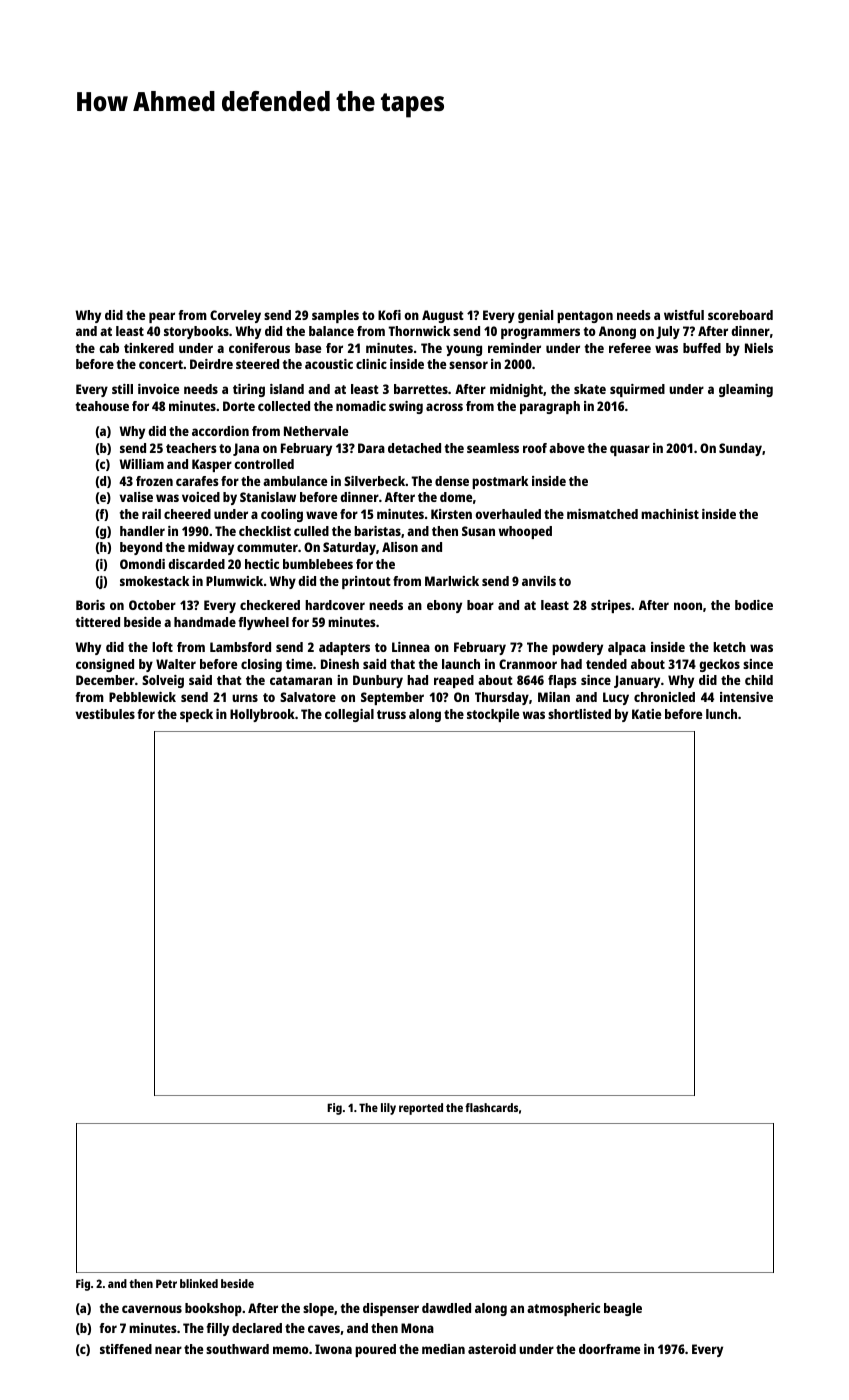 The width and height of the screenshot is (849, 1400). I want to click on atmospheric, so click(563, 1309).
